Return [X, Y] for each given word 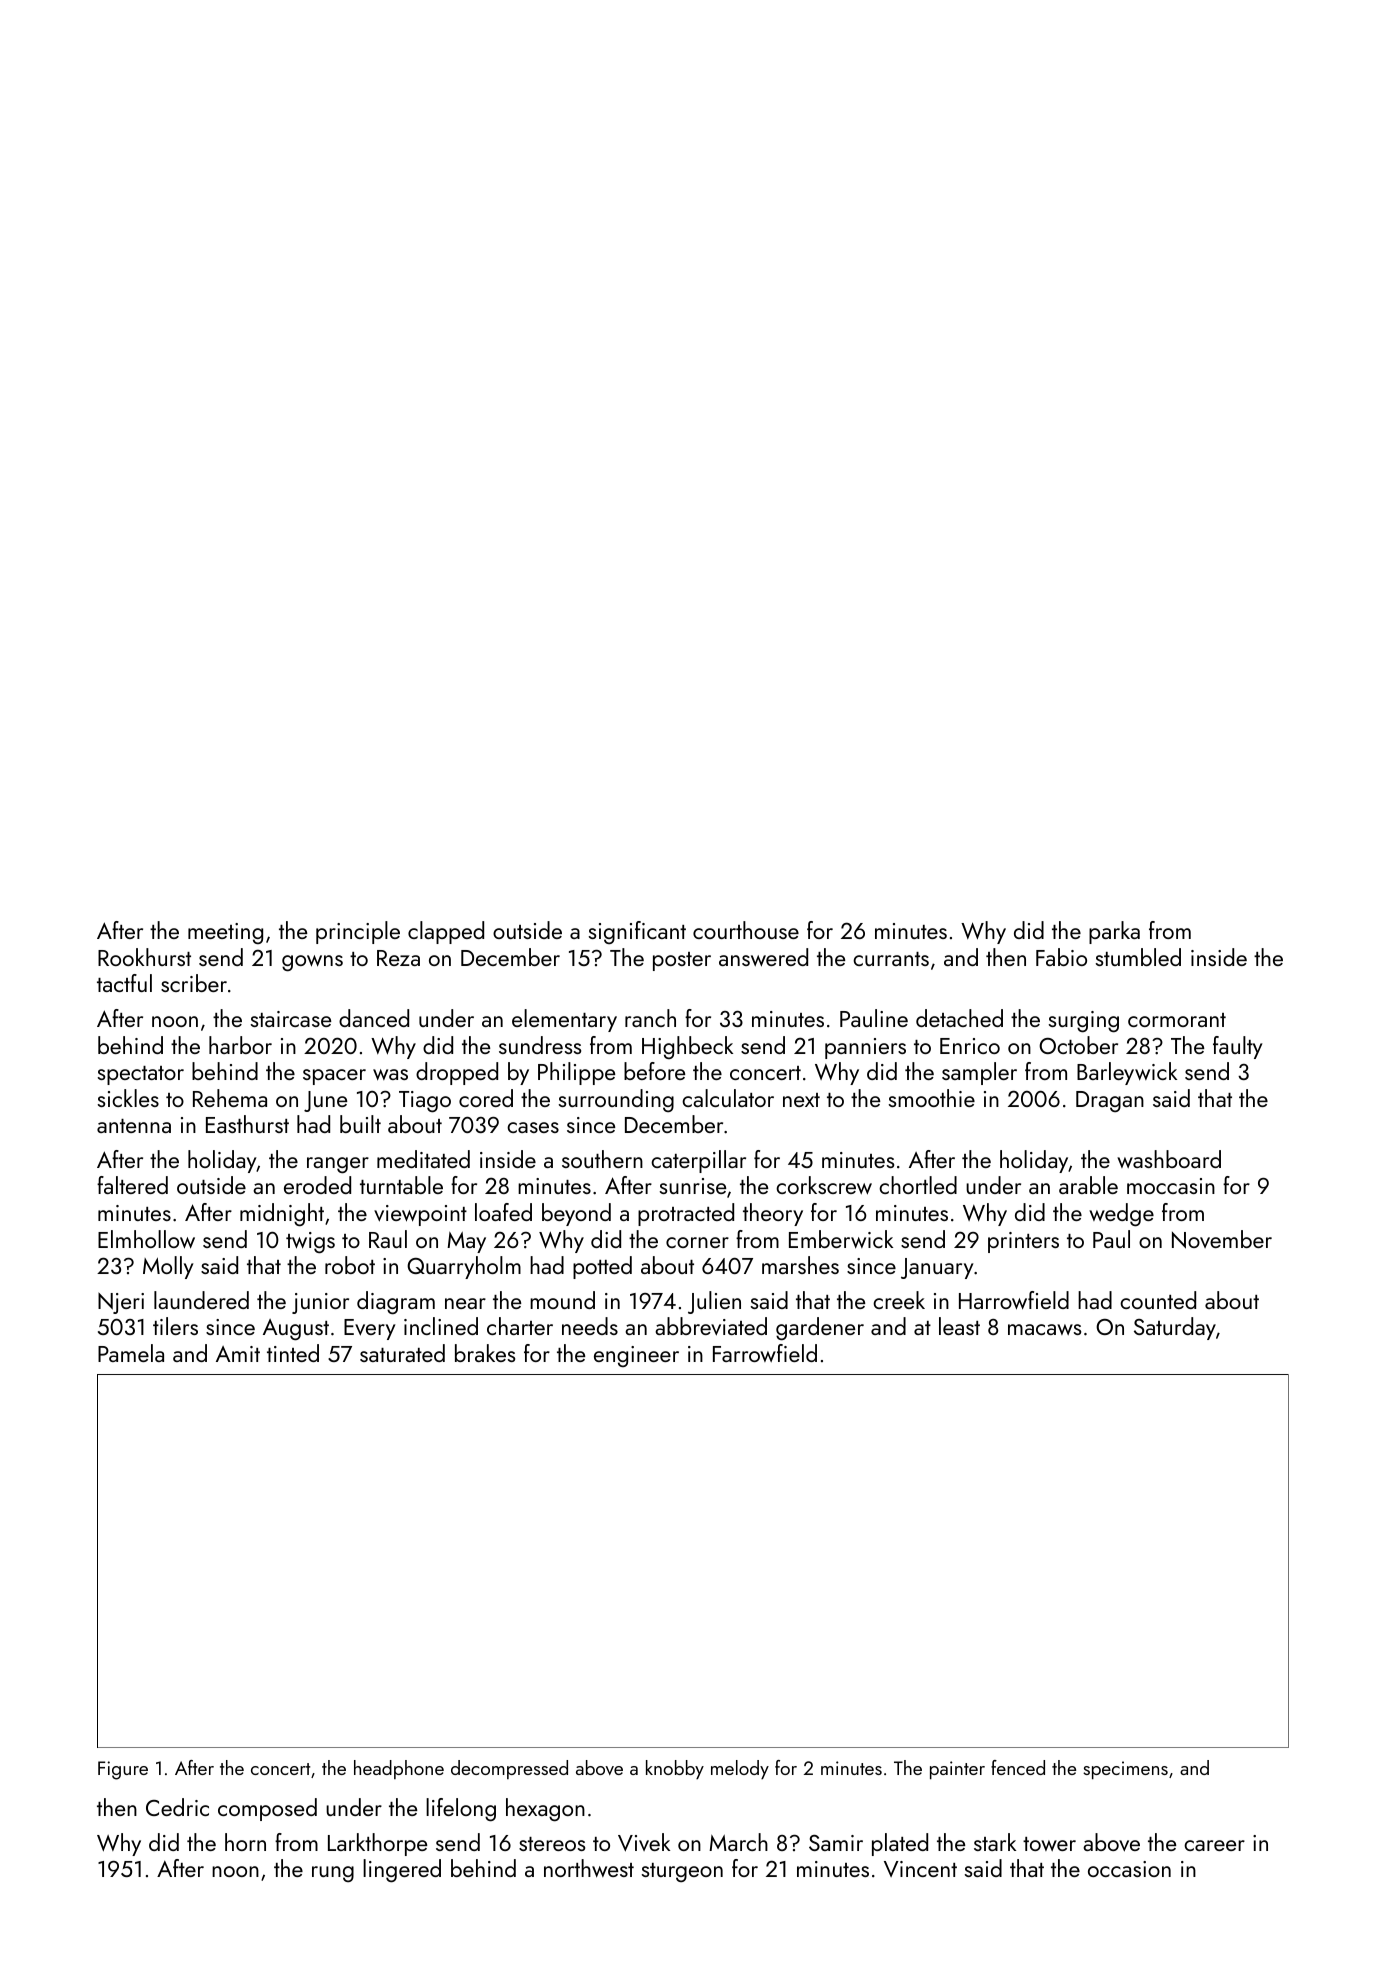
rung [333, 1874]
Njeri [121, 1303]
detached [959, 1018]
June [325, 1101]
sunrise [693, 1186]
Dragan [1110, 1101]
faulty [1238, 1047]
